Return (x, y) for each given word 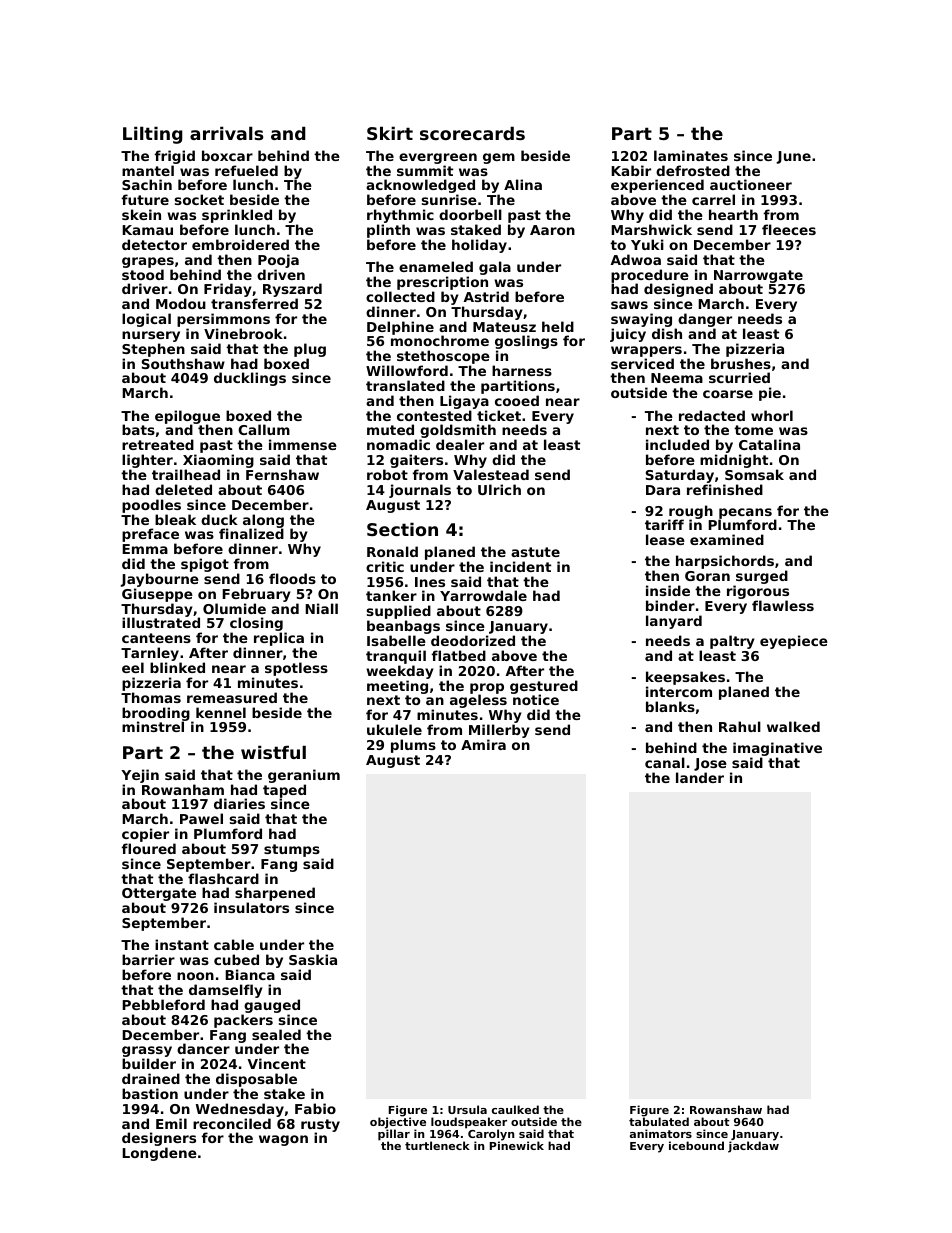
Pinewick (517, 1146)
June (793, 157)
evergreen (438, 158)
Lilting (153, 135)
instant (182, 944)
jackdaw (753, 1147)
